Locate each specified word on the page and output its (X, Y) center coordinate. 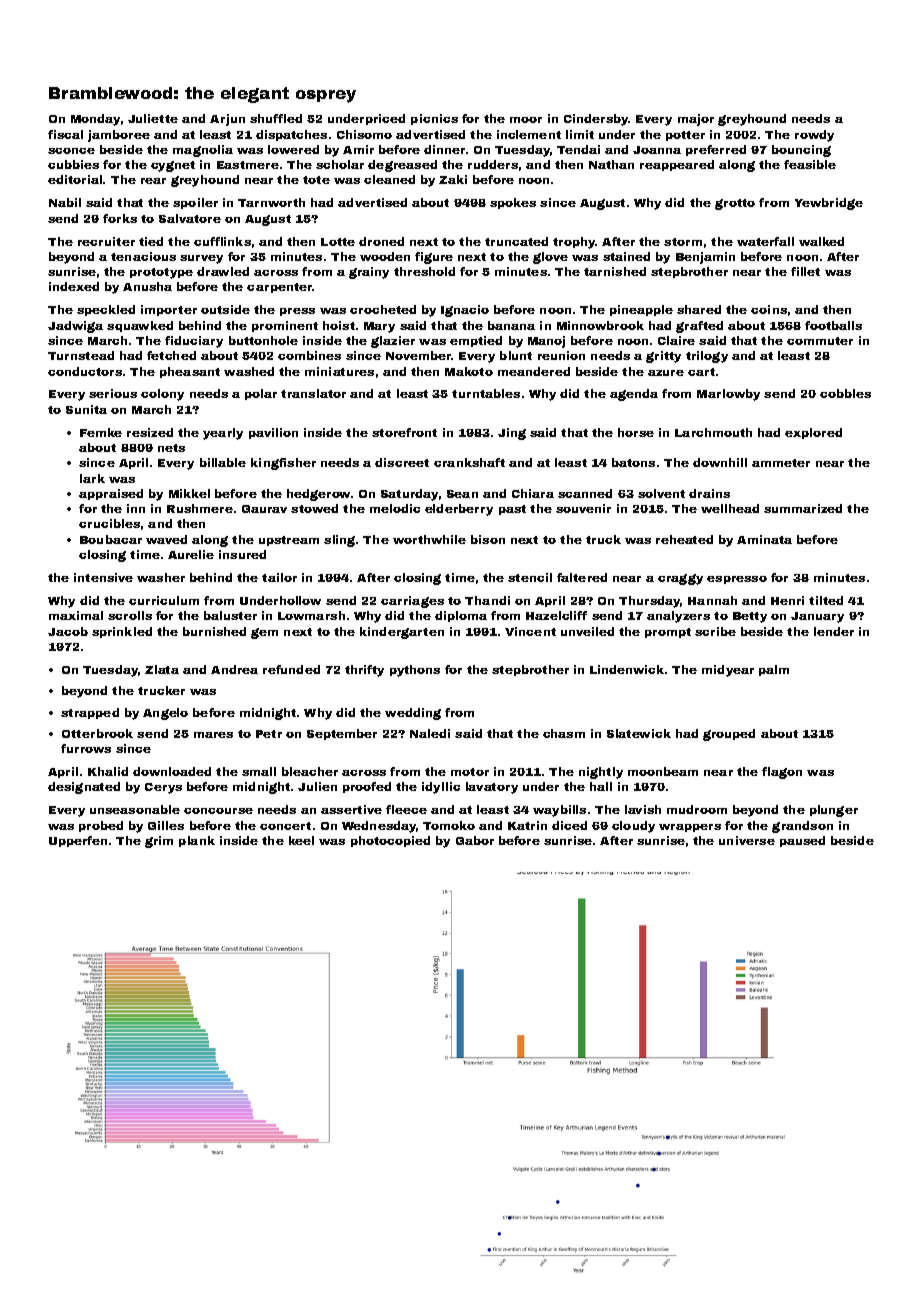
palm (774, 670)
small (259, 771)
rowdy (814, 136)
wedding (413, 714)
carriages (412, 602)
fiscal (65, 134)
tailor (279, 577)
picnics (434, 119)
